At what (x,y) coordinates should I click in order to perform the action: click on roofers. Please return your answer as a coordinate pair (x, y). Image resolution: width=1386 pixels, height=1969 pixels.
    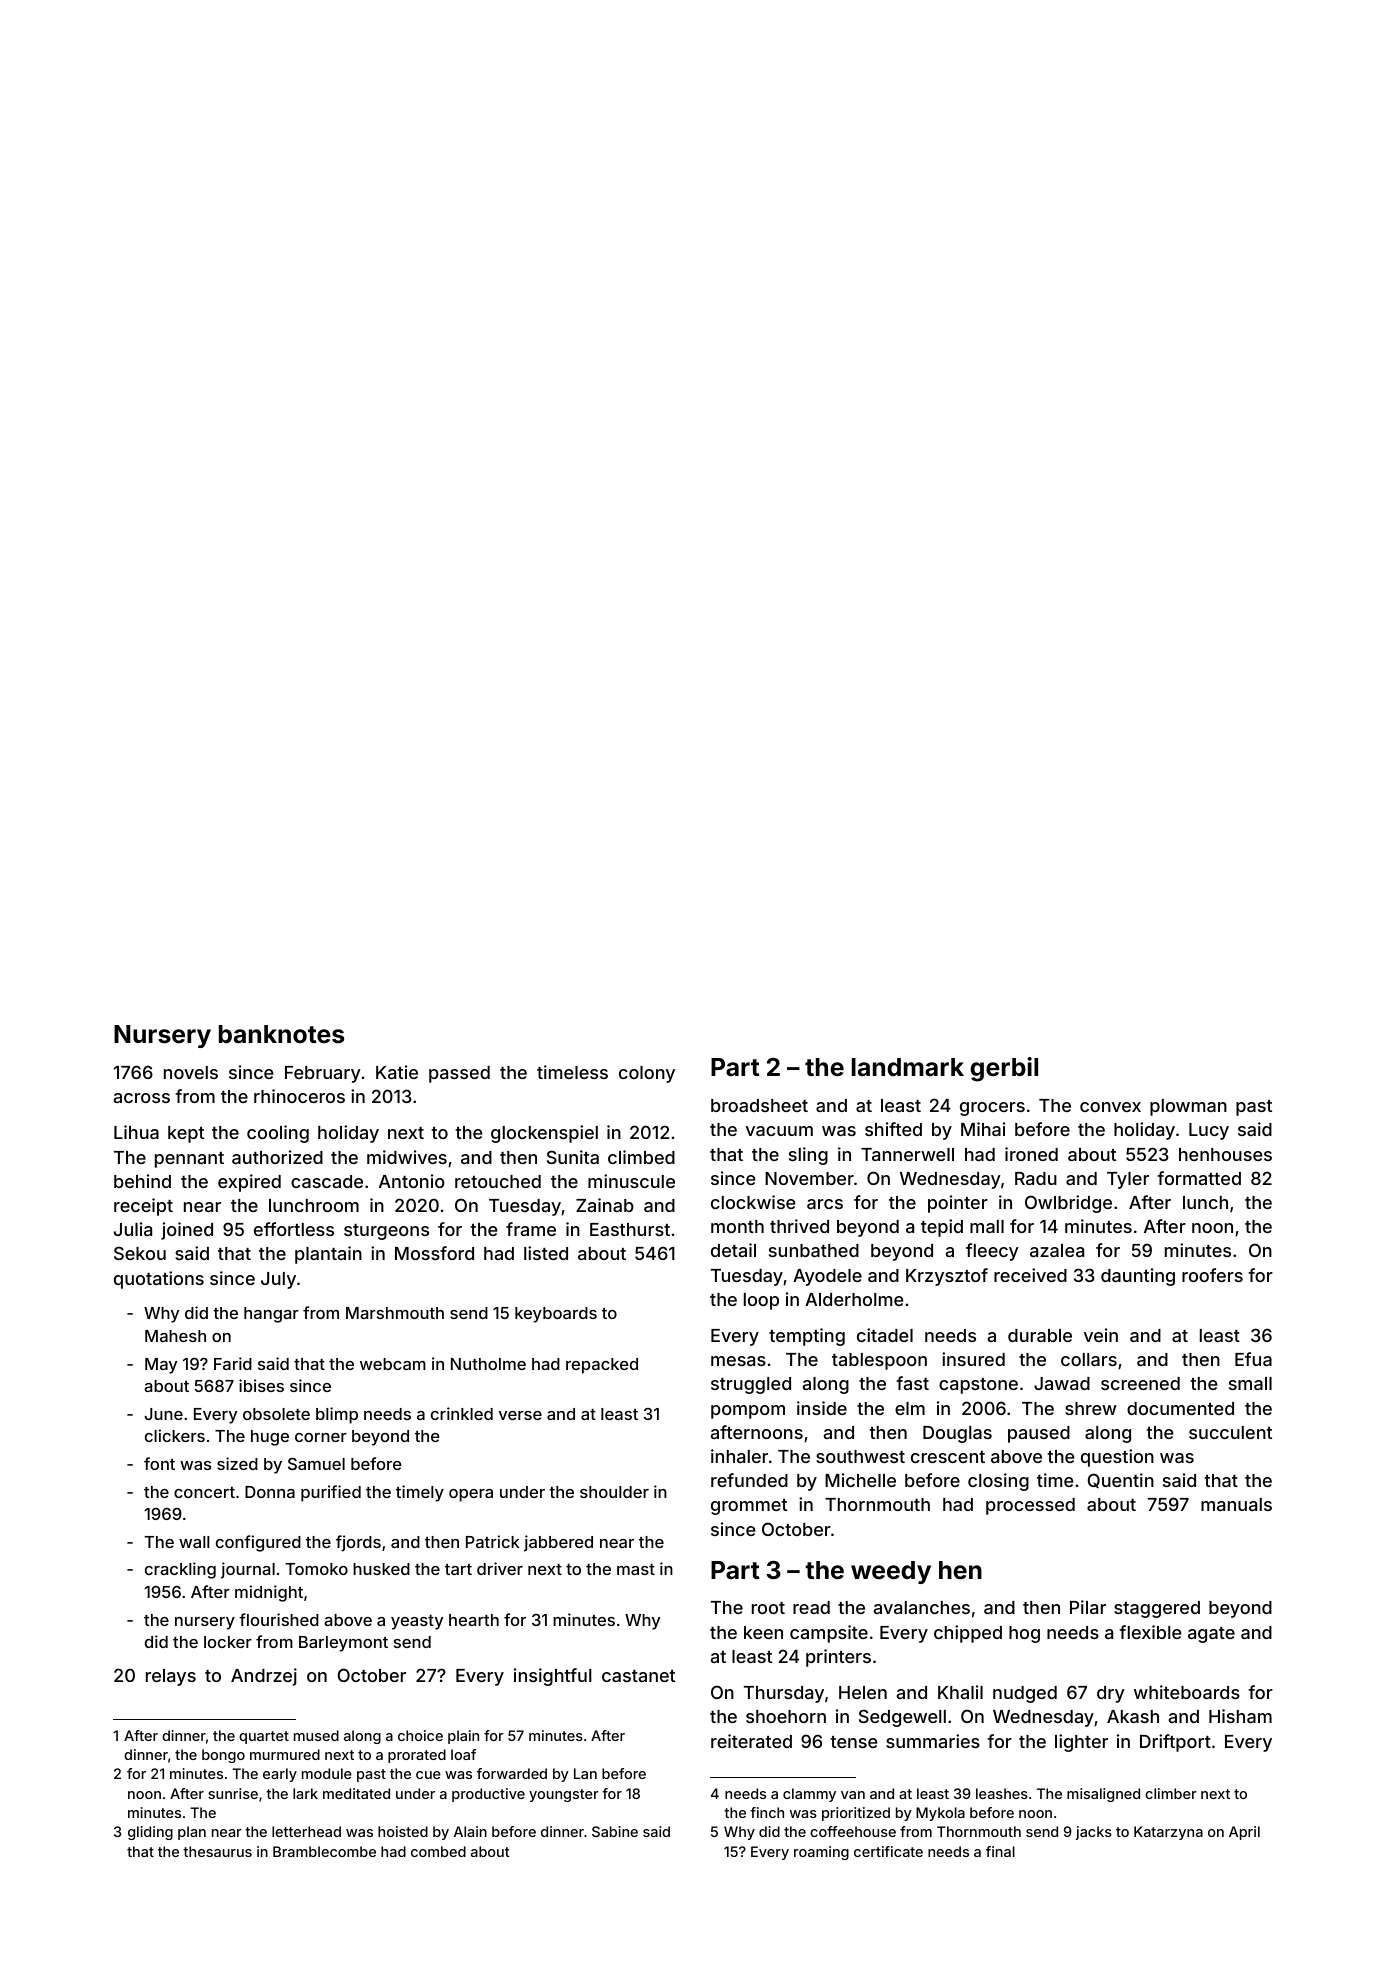
    Looking at the image, I should click on (1212, 1275).
